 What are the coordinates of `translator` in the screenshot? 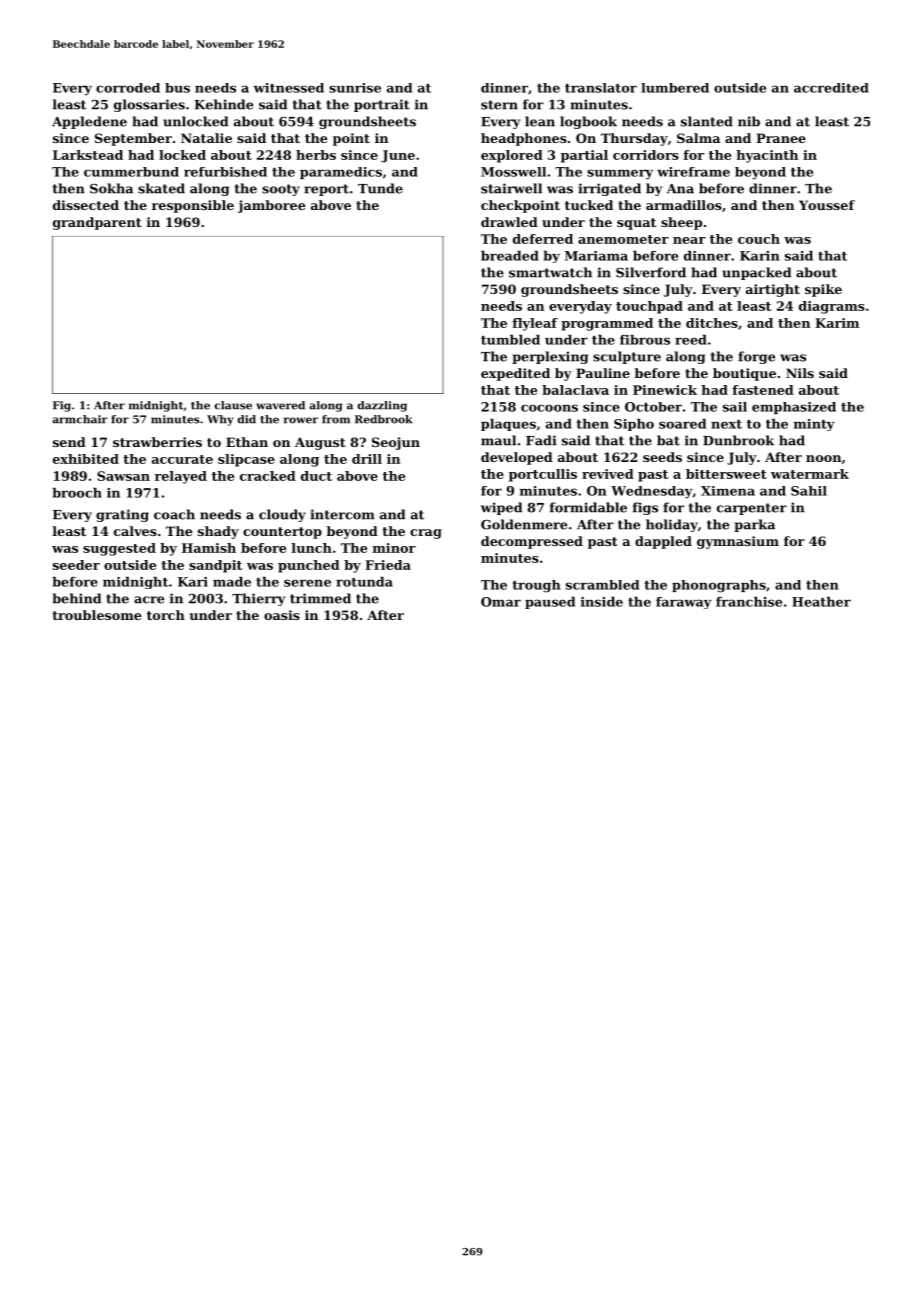 It's located at (601, 88).
